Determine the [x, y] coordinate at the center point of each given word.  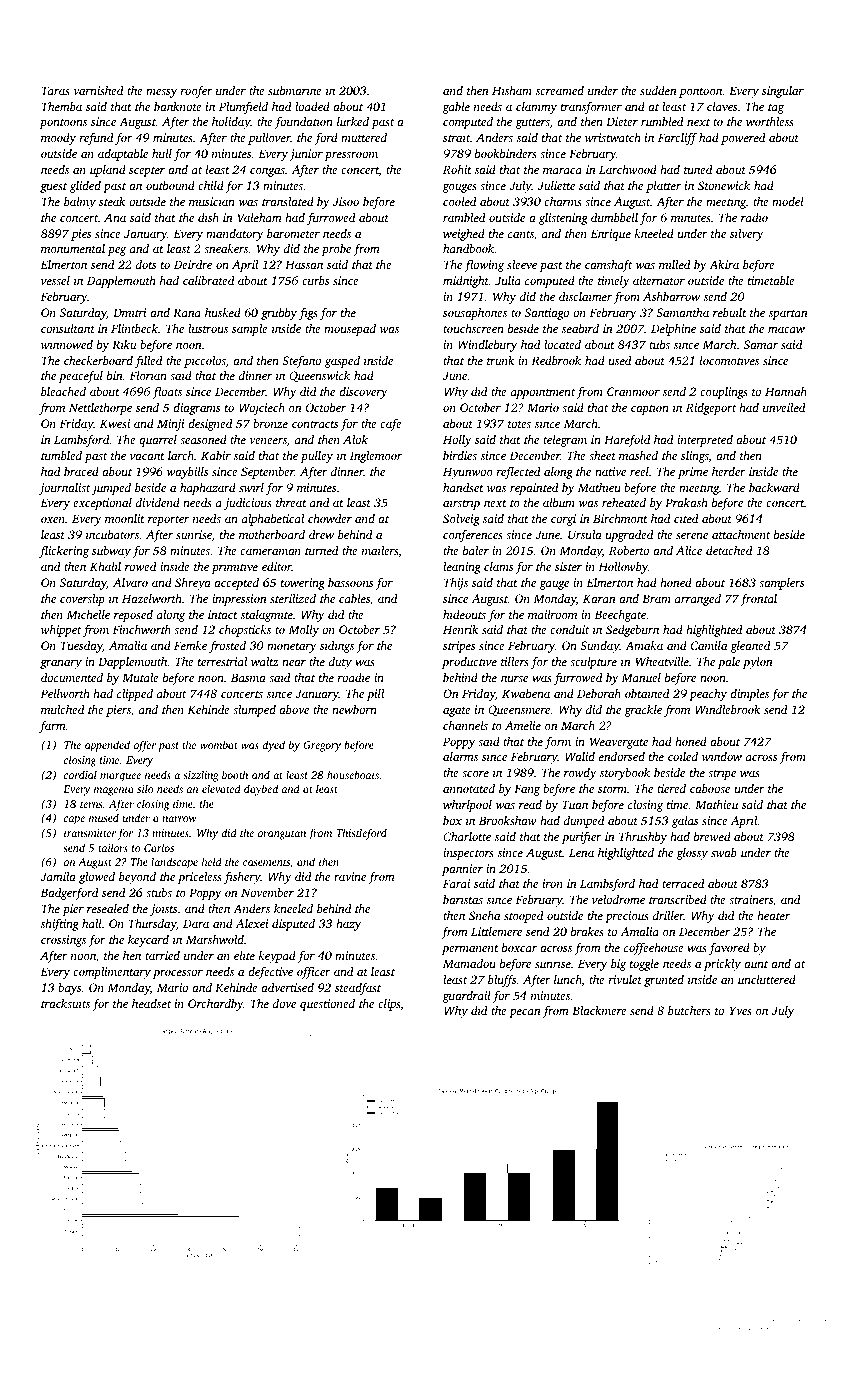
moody [58, 139]
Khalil [105, 566]
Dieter [622, 121]
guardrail [466, 997]
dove [284, 1003]
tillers [515, 661]
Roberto [629, 550]
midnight [466, 282]
